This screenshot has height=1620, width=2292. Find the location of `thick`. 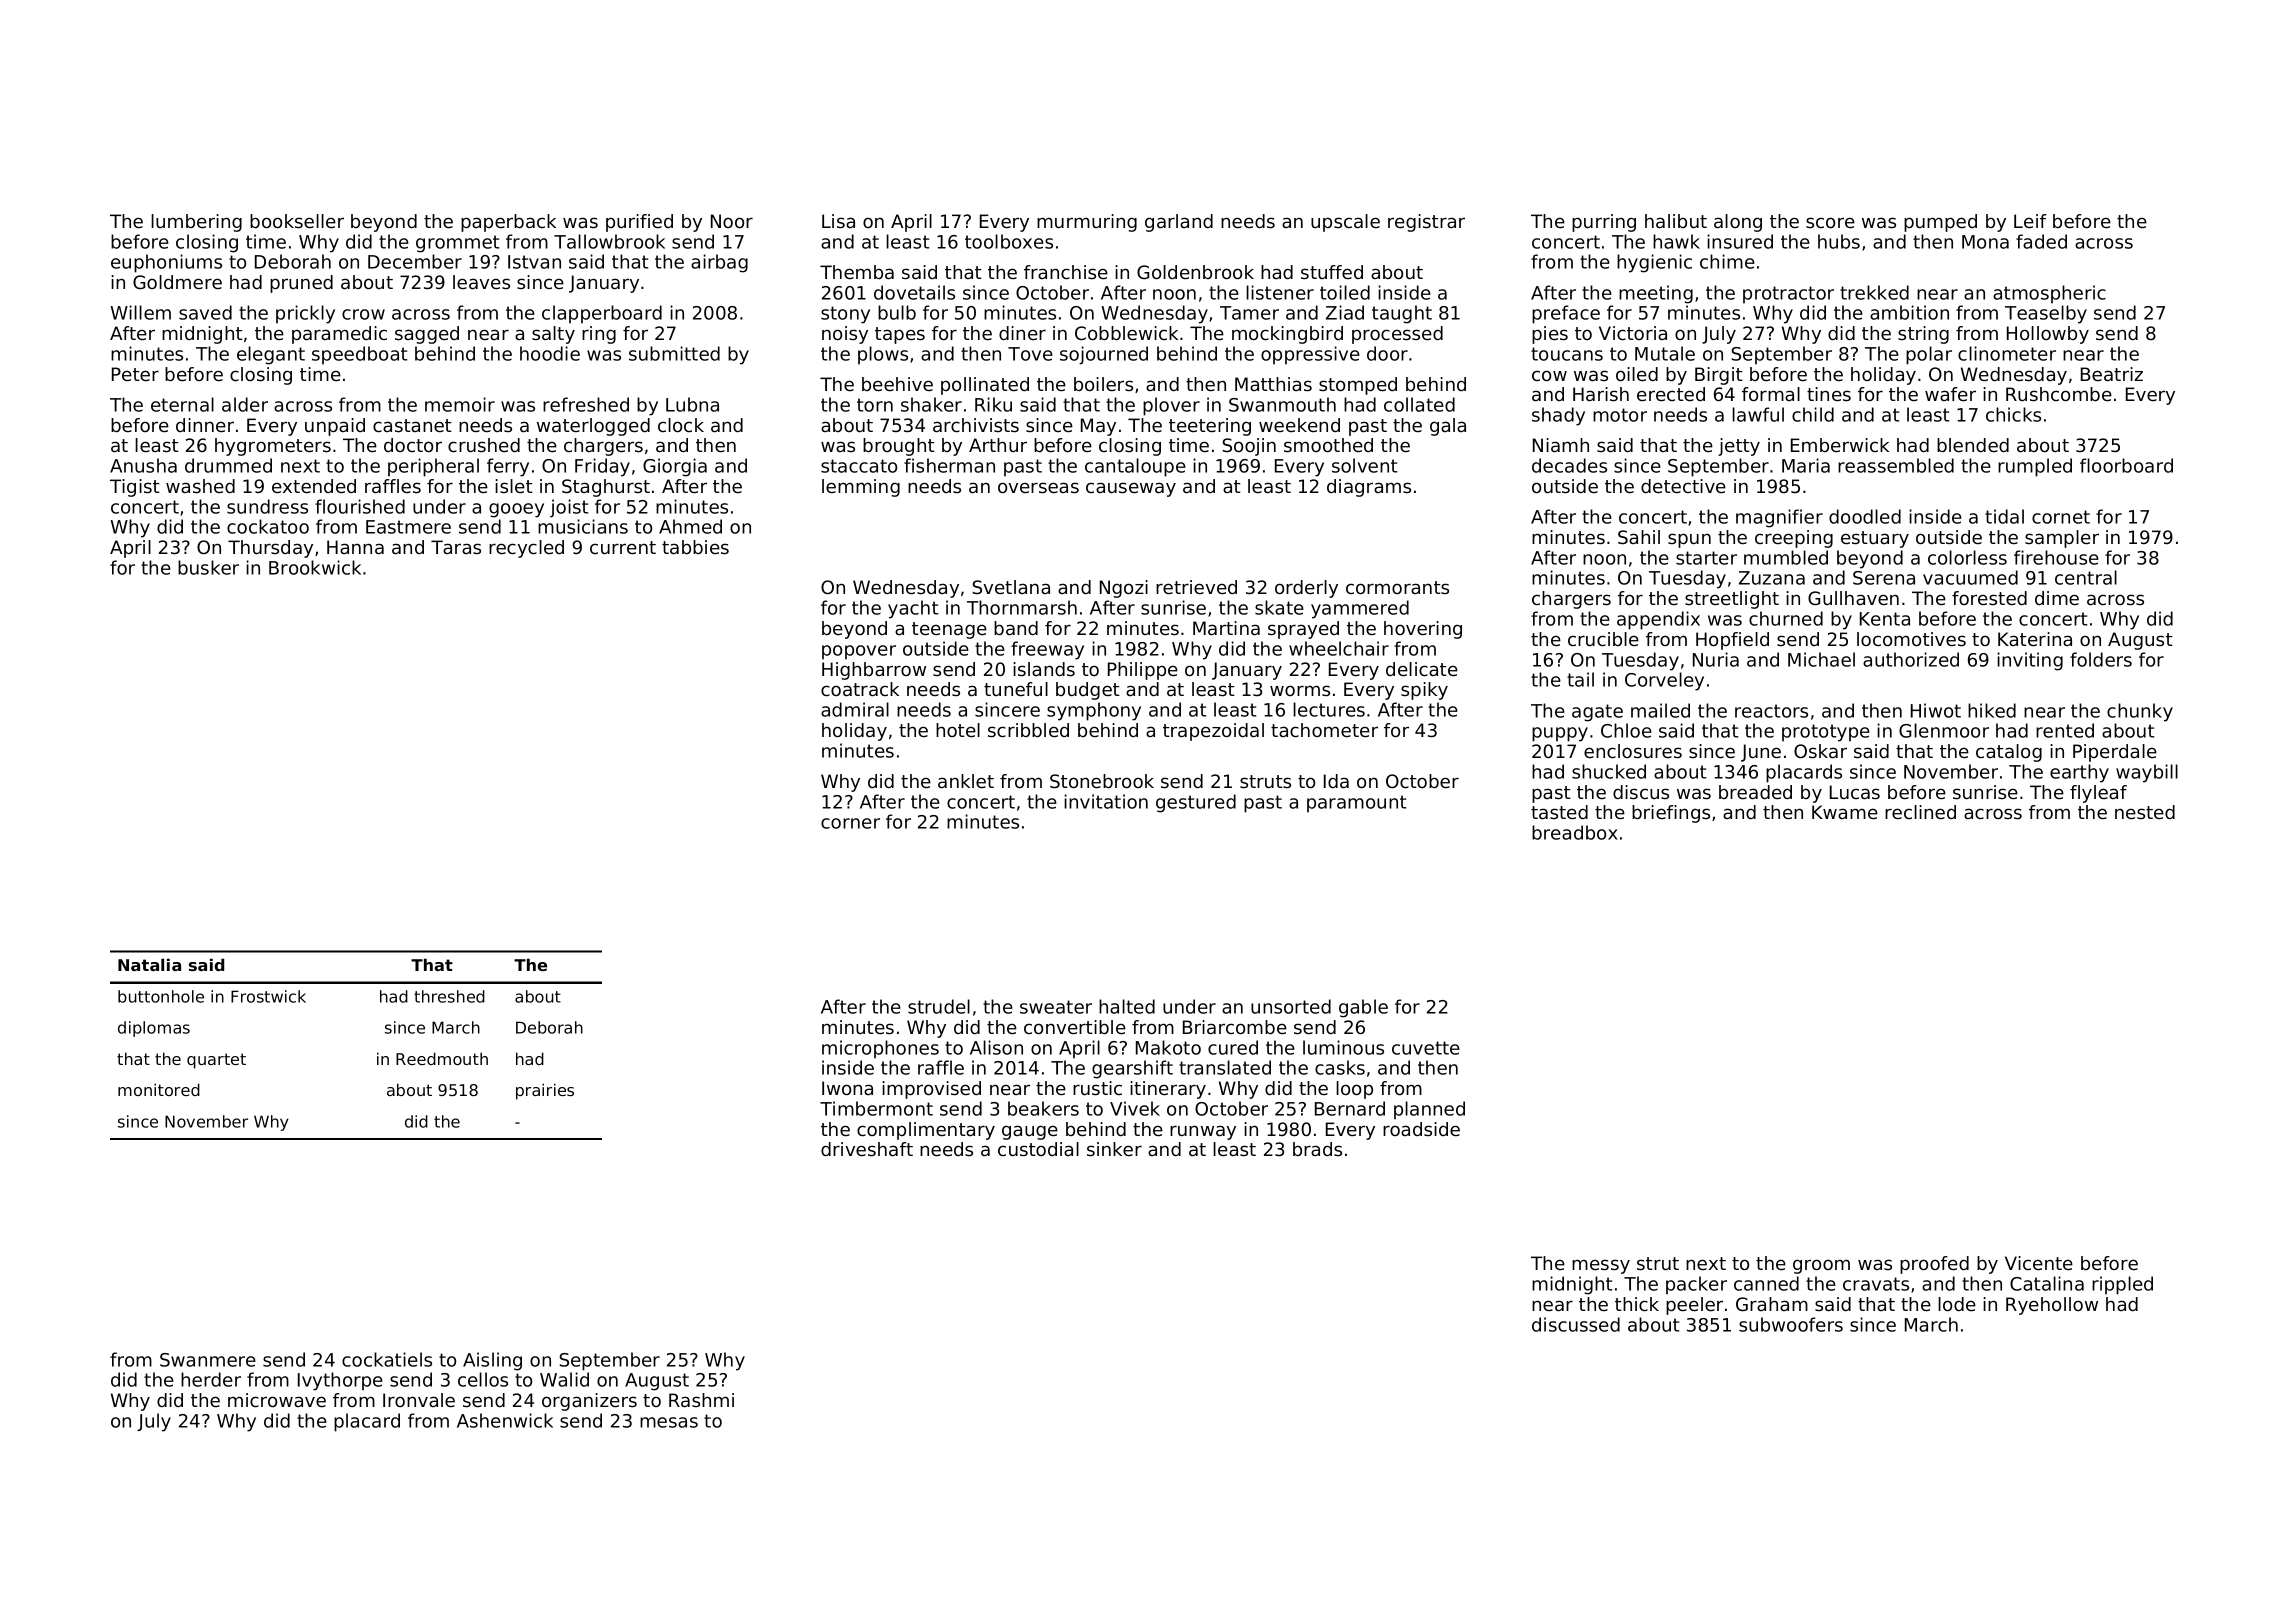

thick is located at coordinates (1637, 1304).
